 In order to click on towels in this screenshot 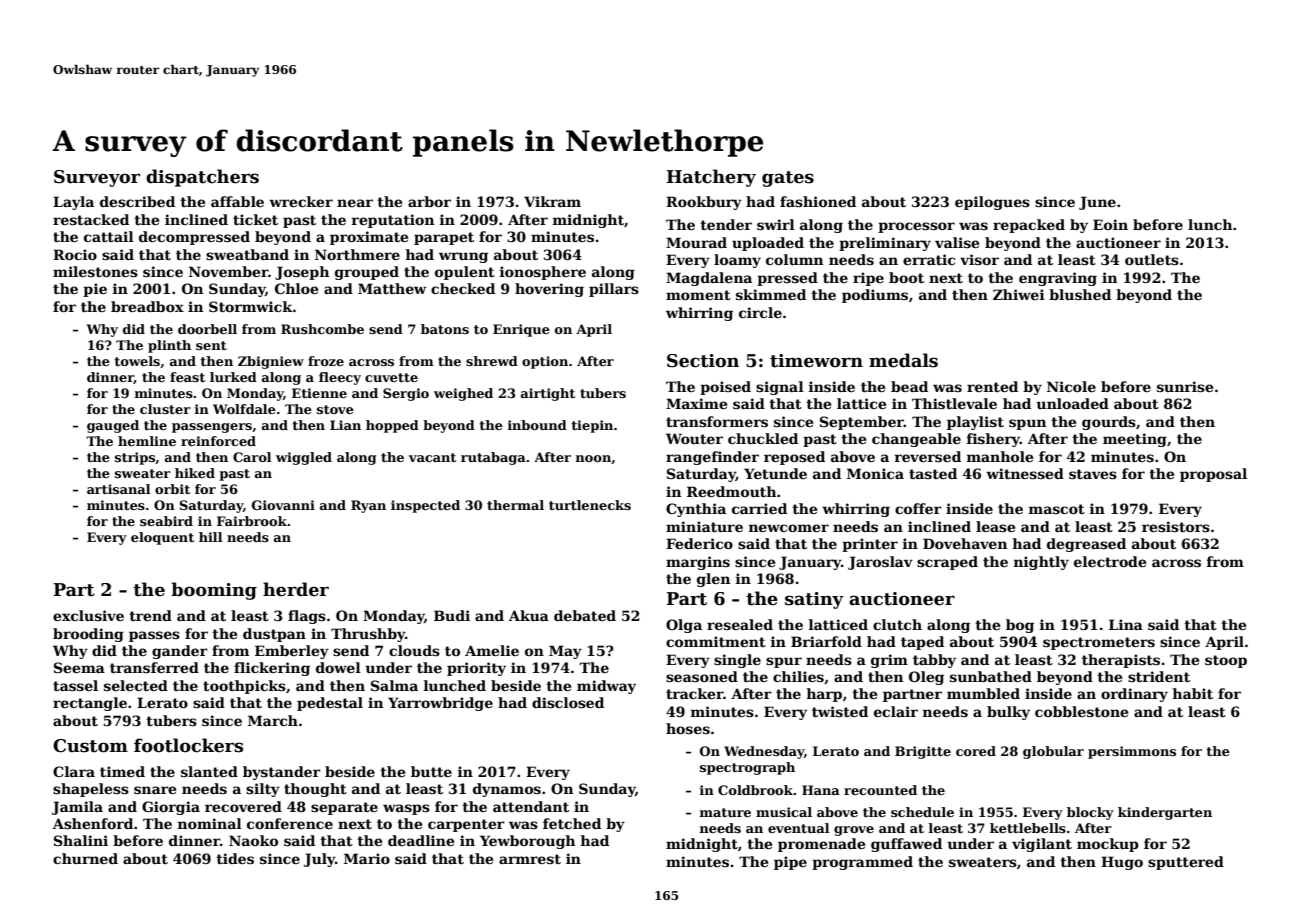, I will do `click(137, 361)`.
